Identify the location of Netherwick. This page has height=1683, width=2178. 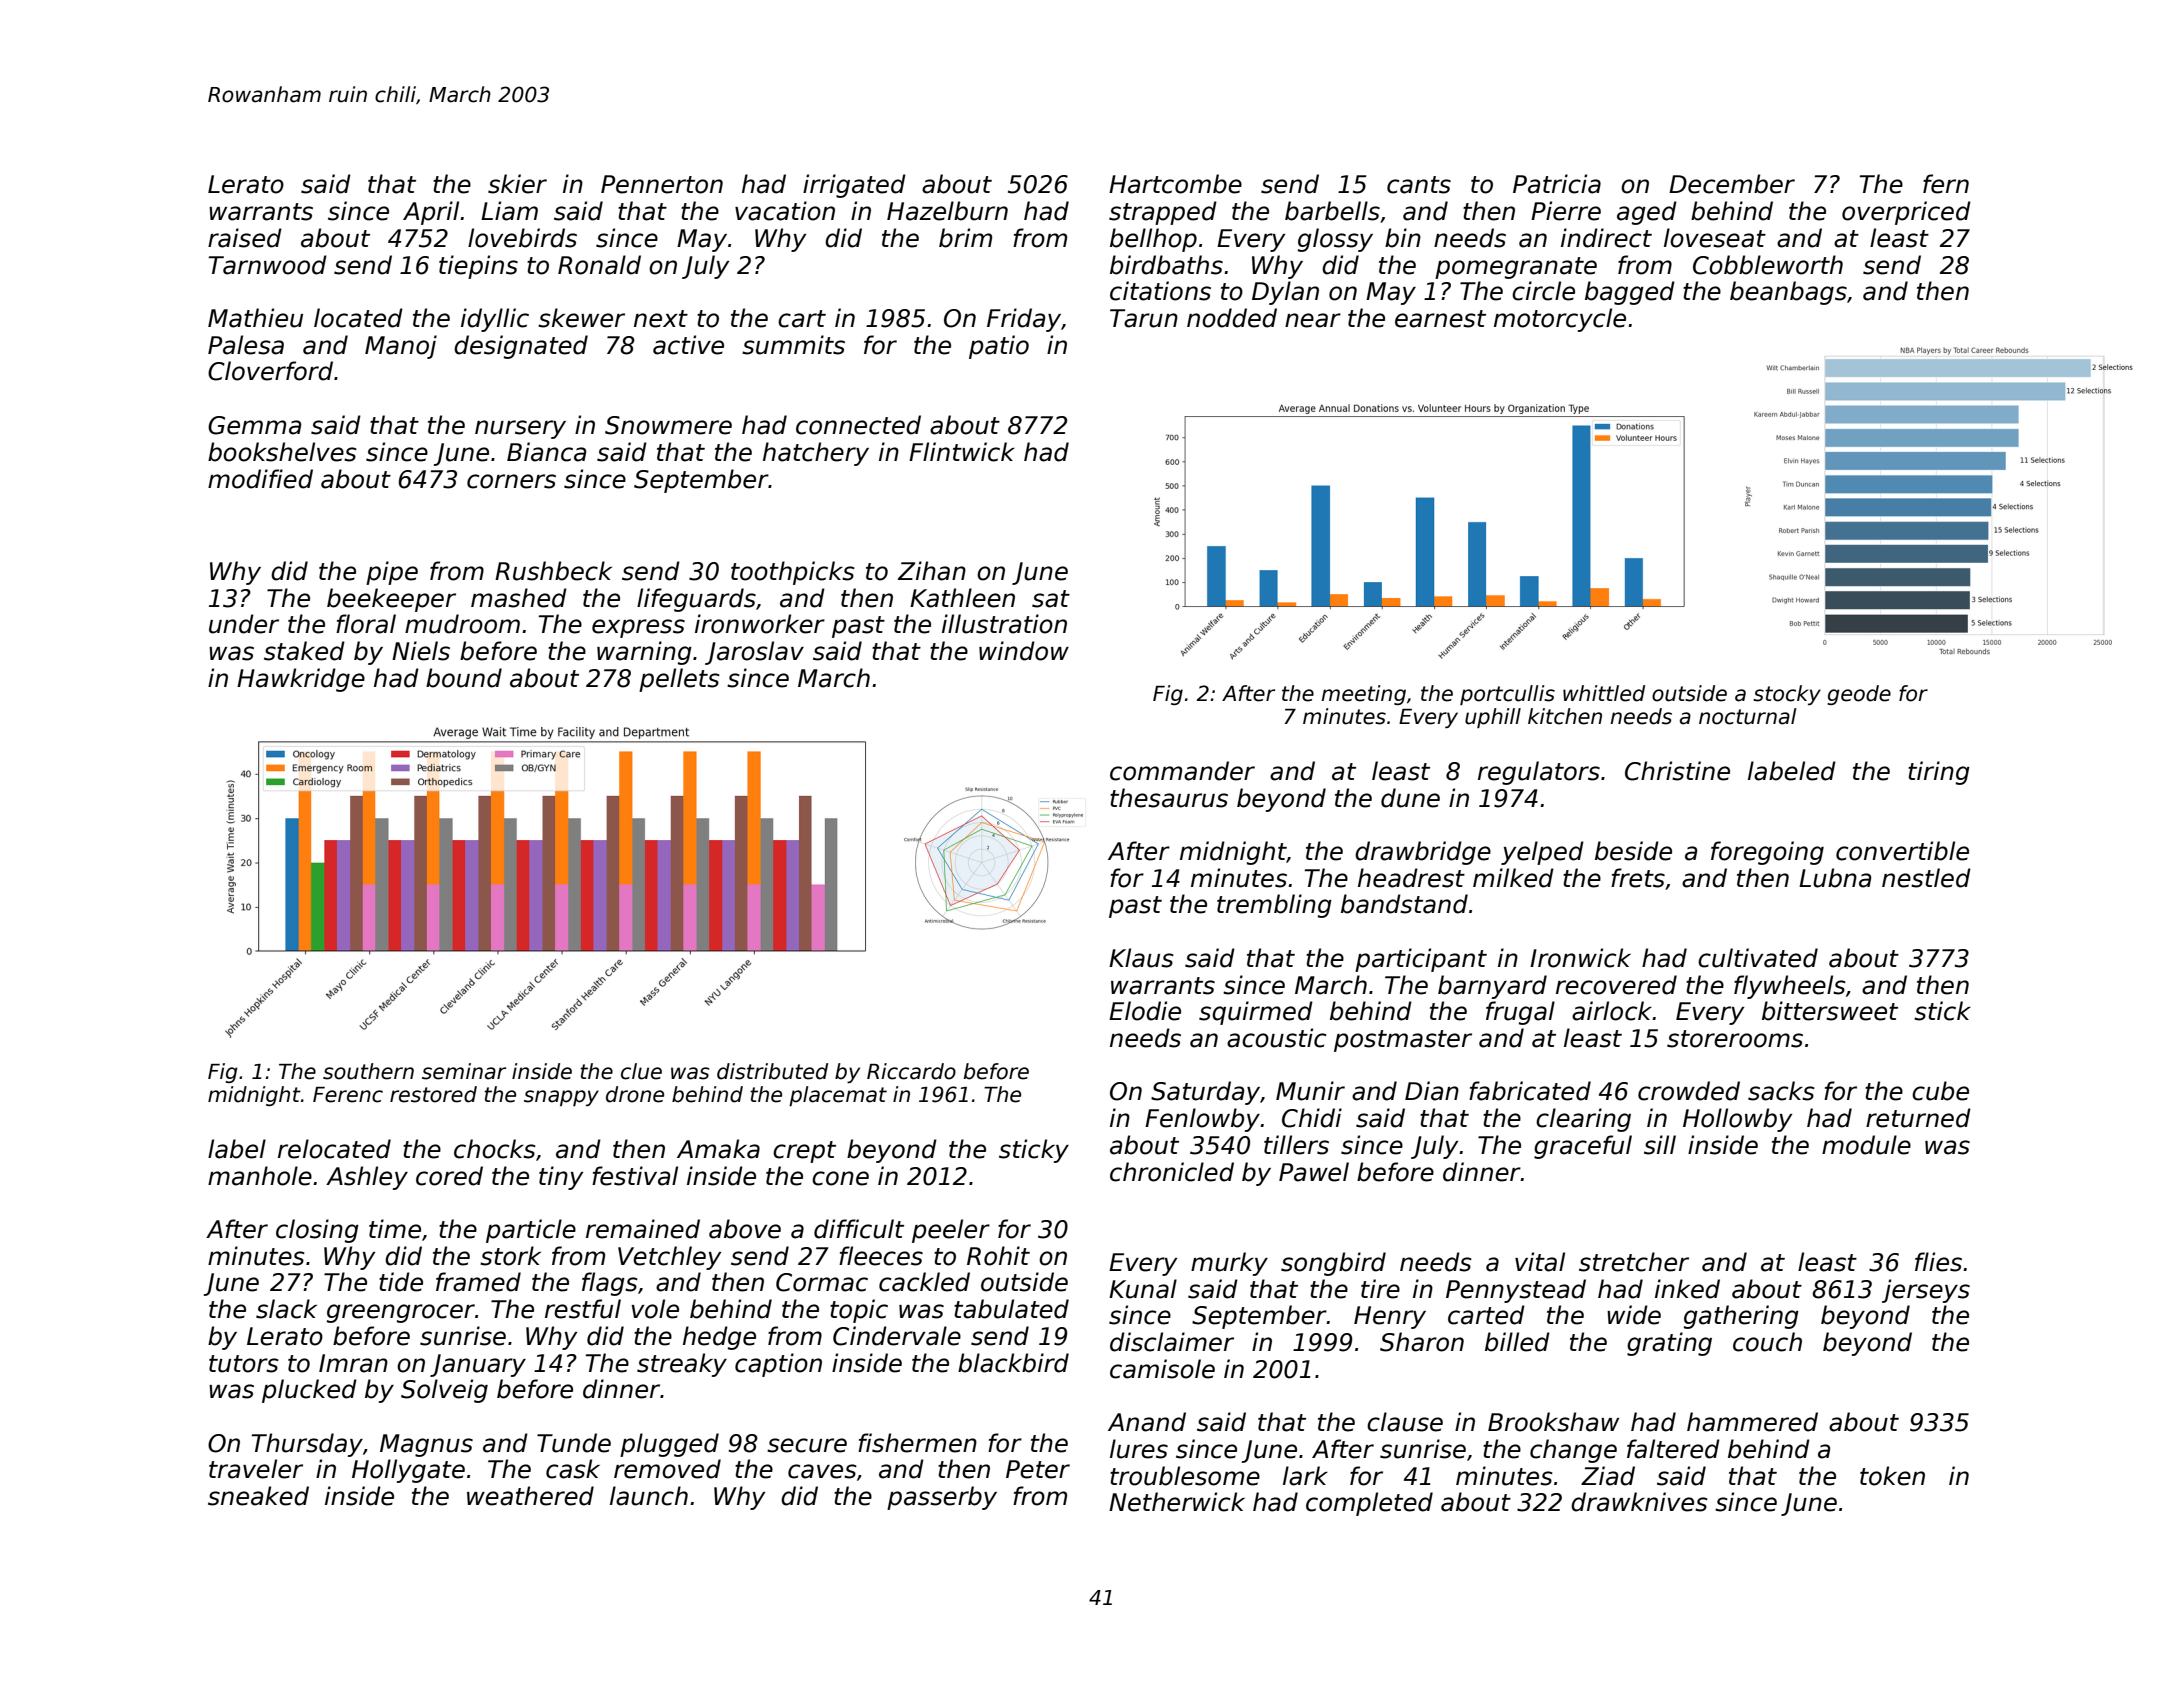
(1177, 1502).
